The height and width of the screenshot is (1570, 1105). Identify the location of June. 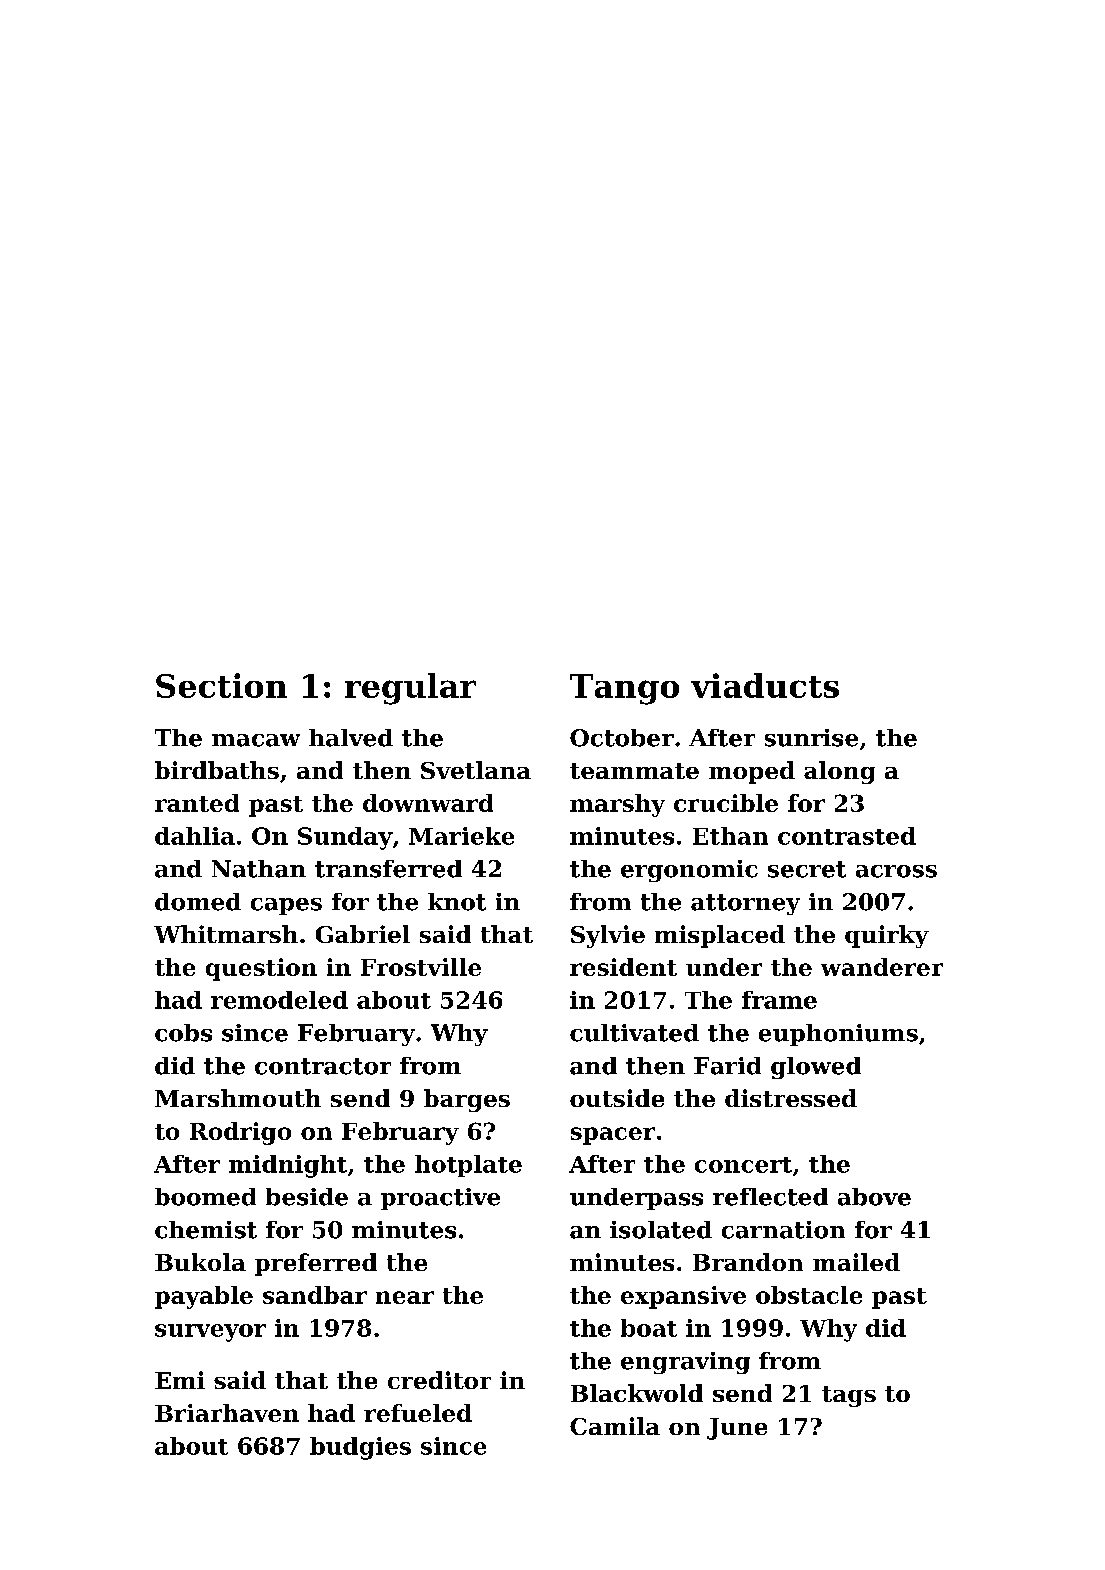
(737, 1429).
